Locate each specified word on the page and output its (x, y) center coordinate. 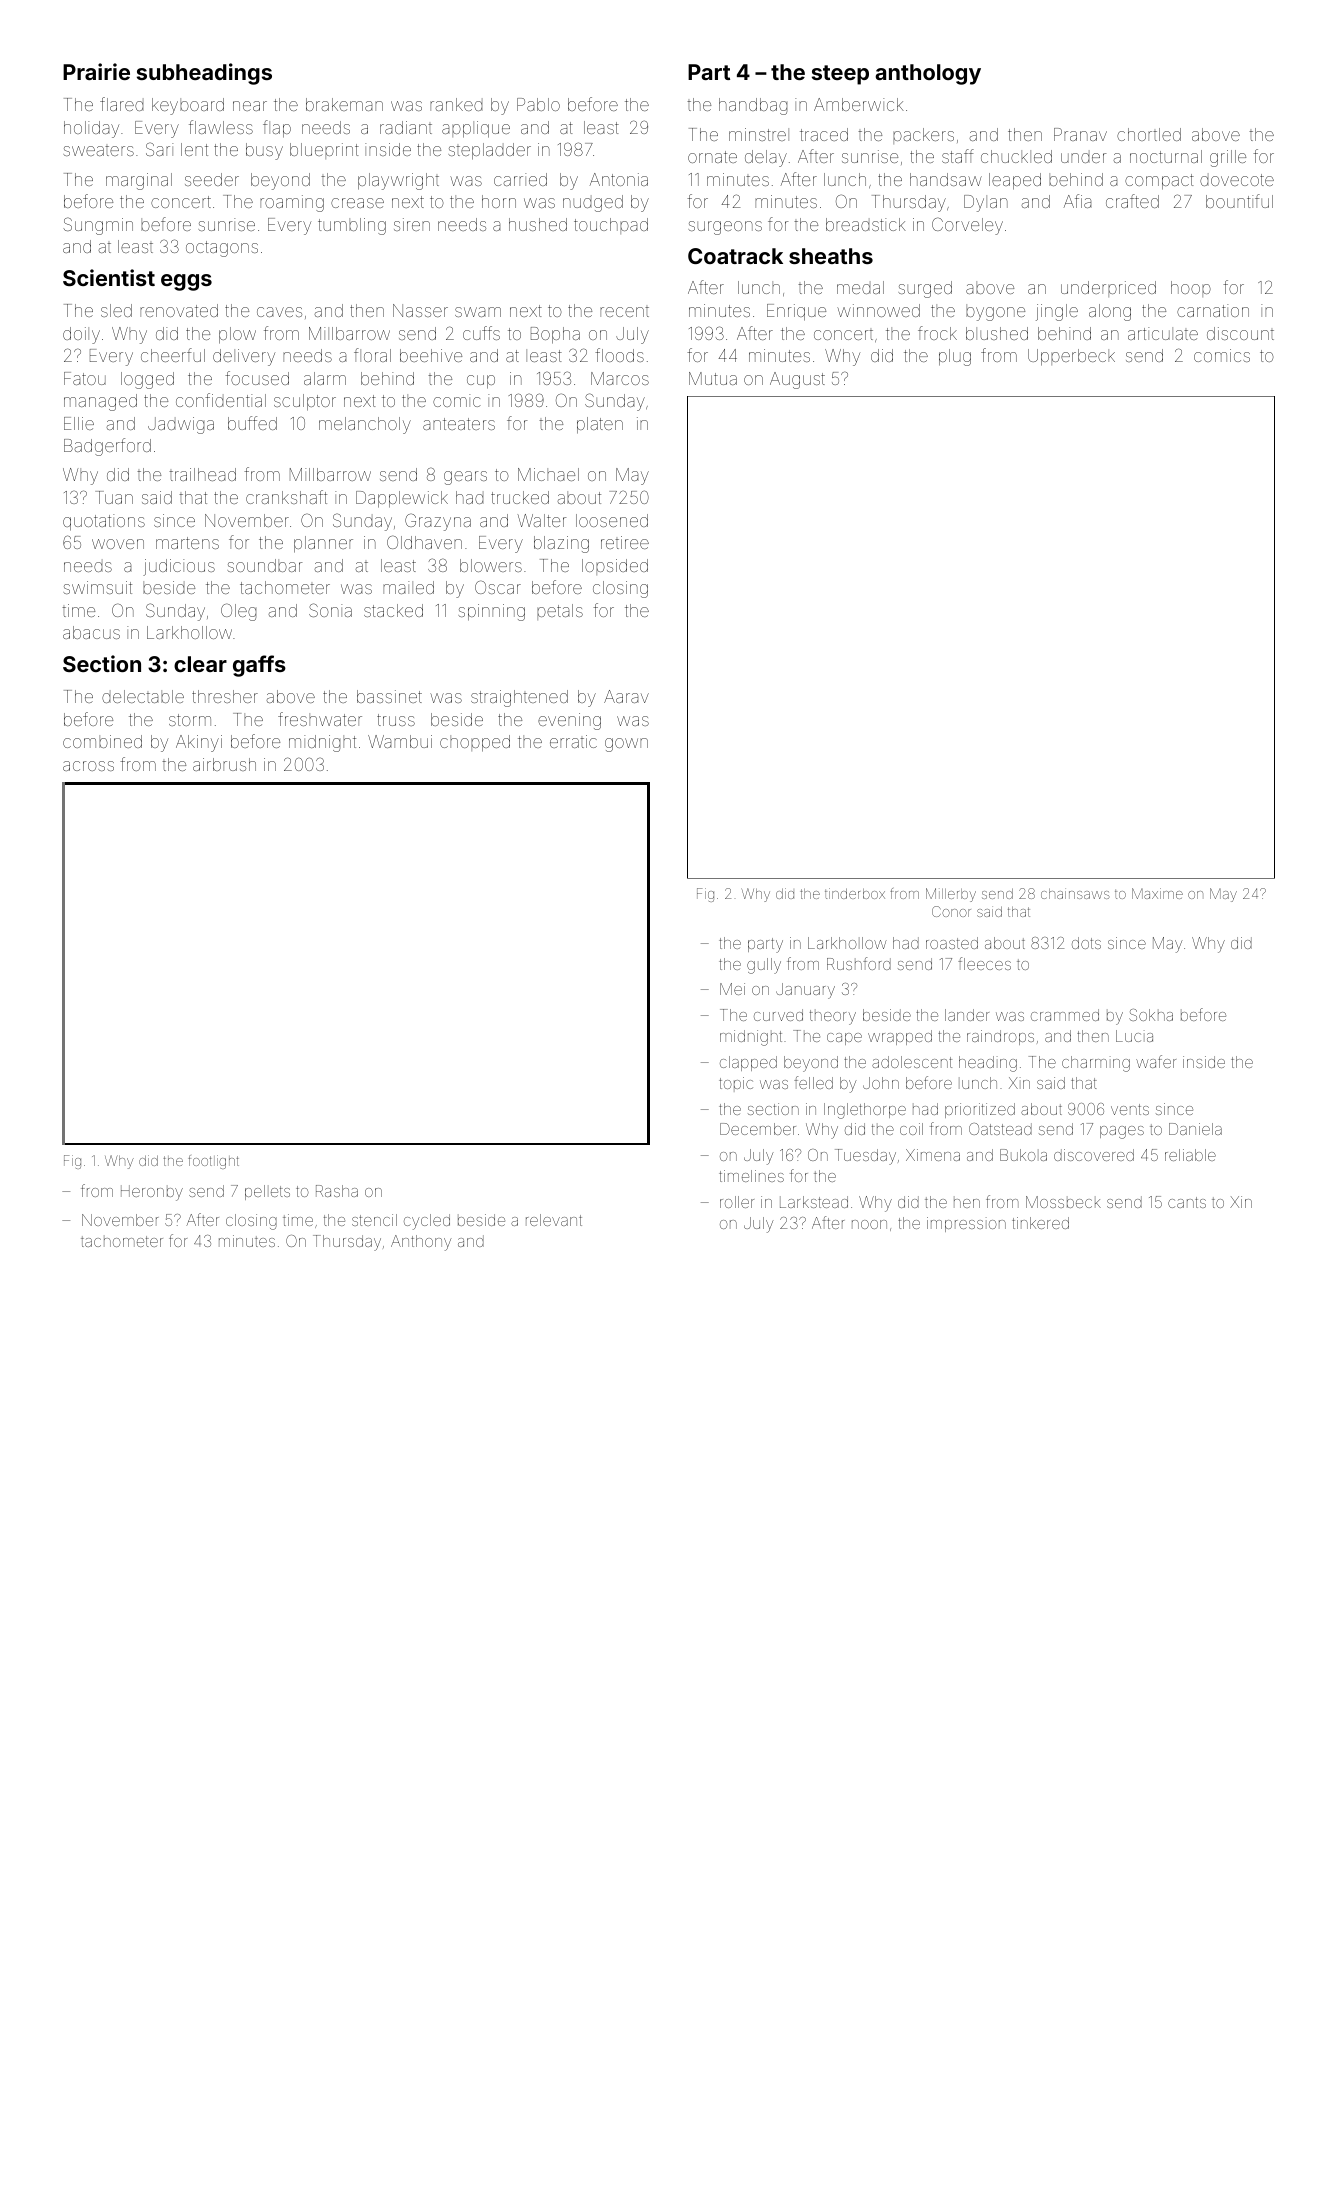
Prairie (96, 71)
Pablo (538, 104)
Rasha (337, 1191)
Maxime (1157, 893)
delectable (143, 696)
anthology (928, 74)
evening (569, 721)
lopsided (615, 567)
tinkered (1040, 1223)
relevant (554, 1220)
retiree (625, 542)
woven (118, 544)
